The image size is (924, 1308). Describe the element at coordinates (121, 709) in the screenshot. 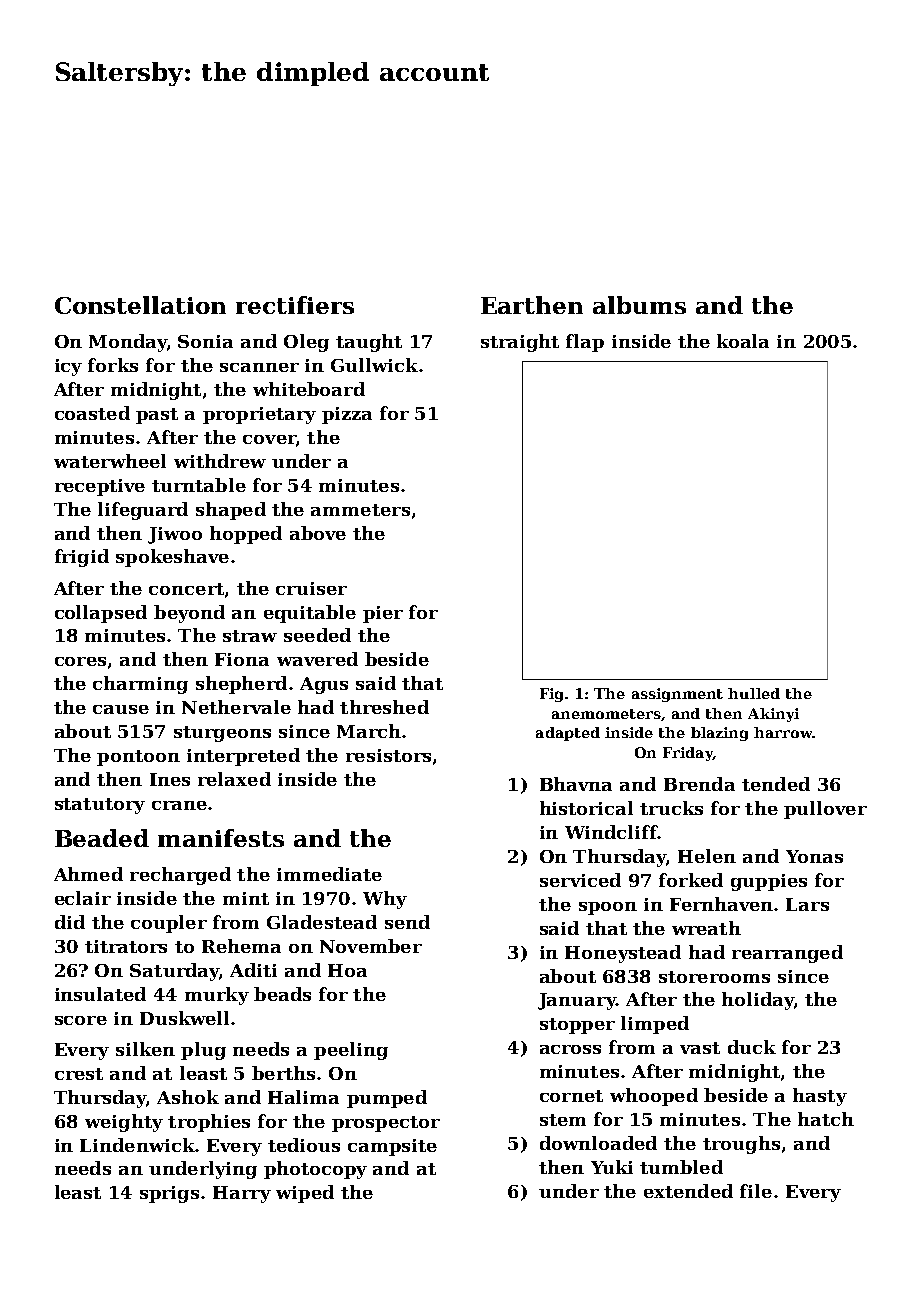

I see `cause` at that location.
